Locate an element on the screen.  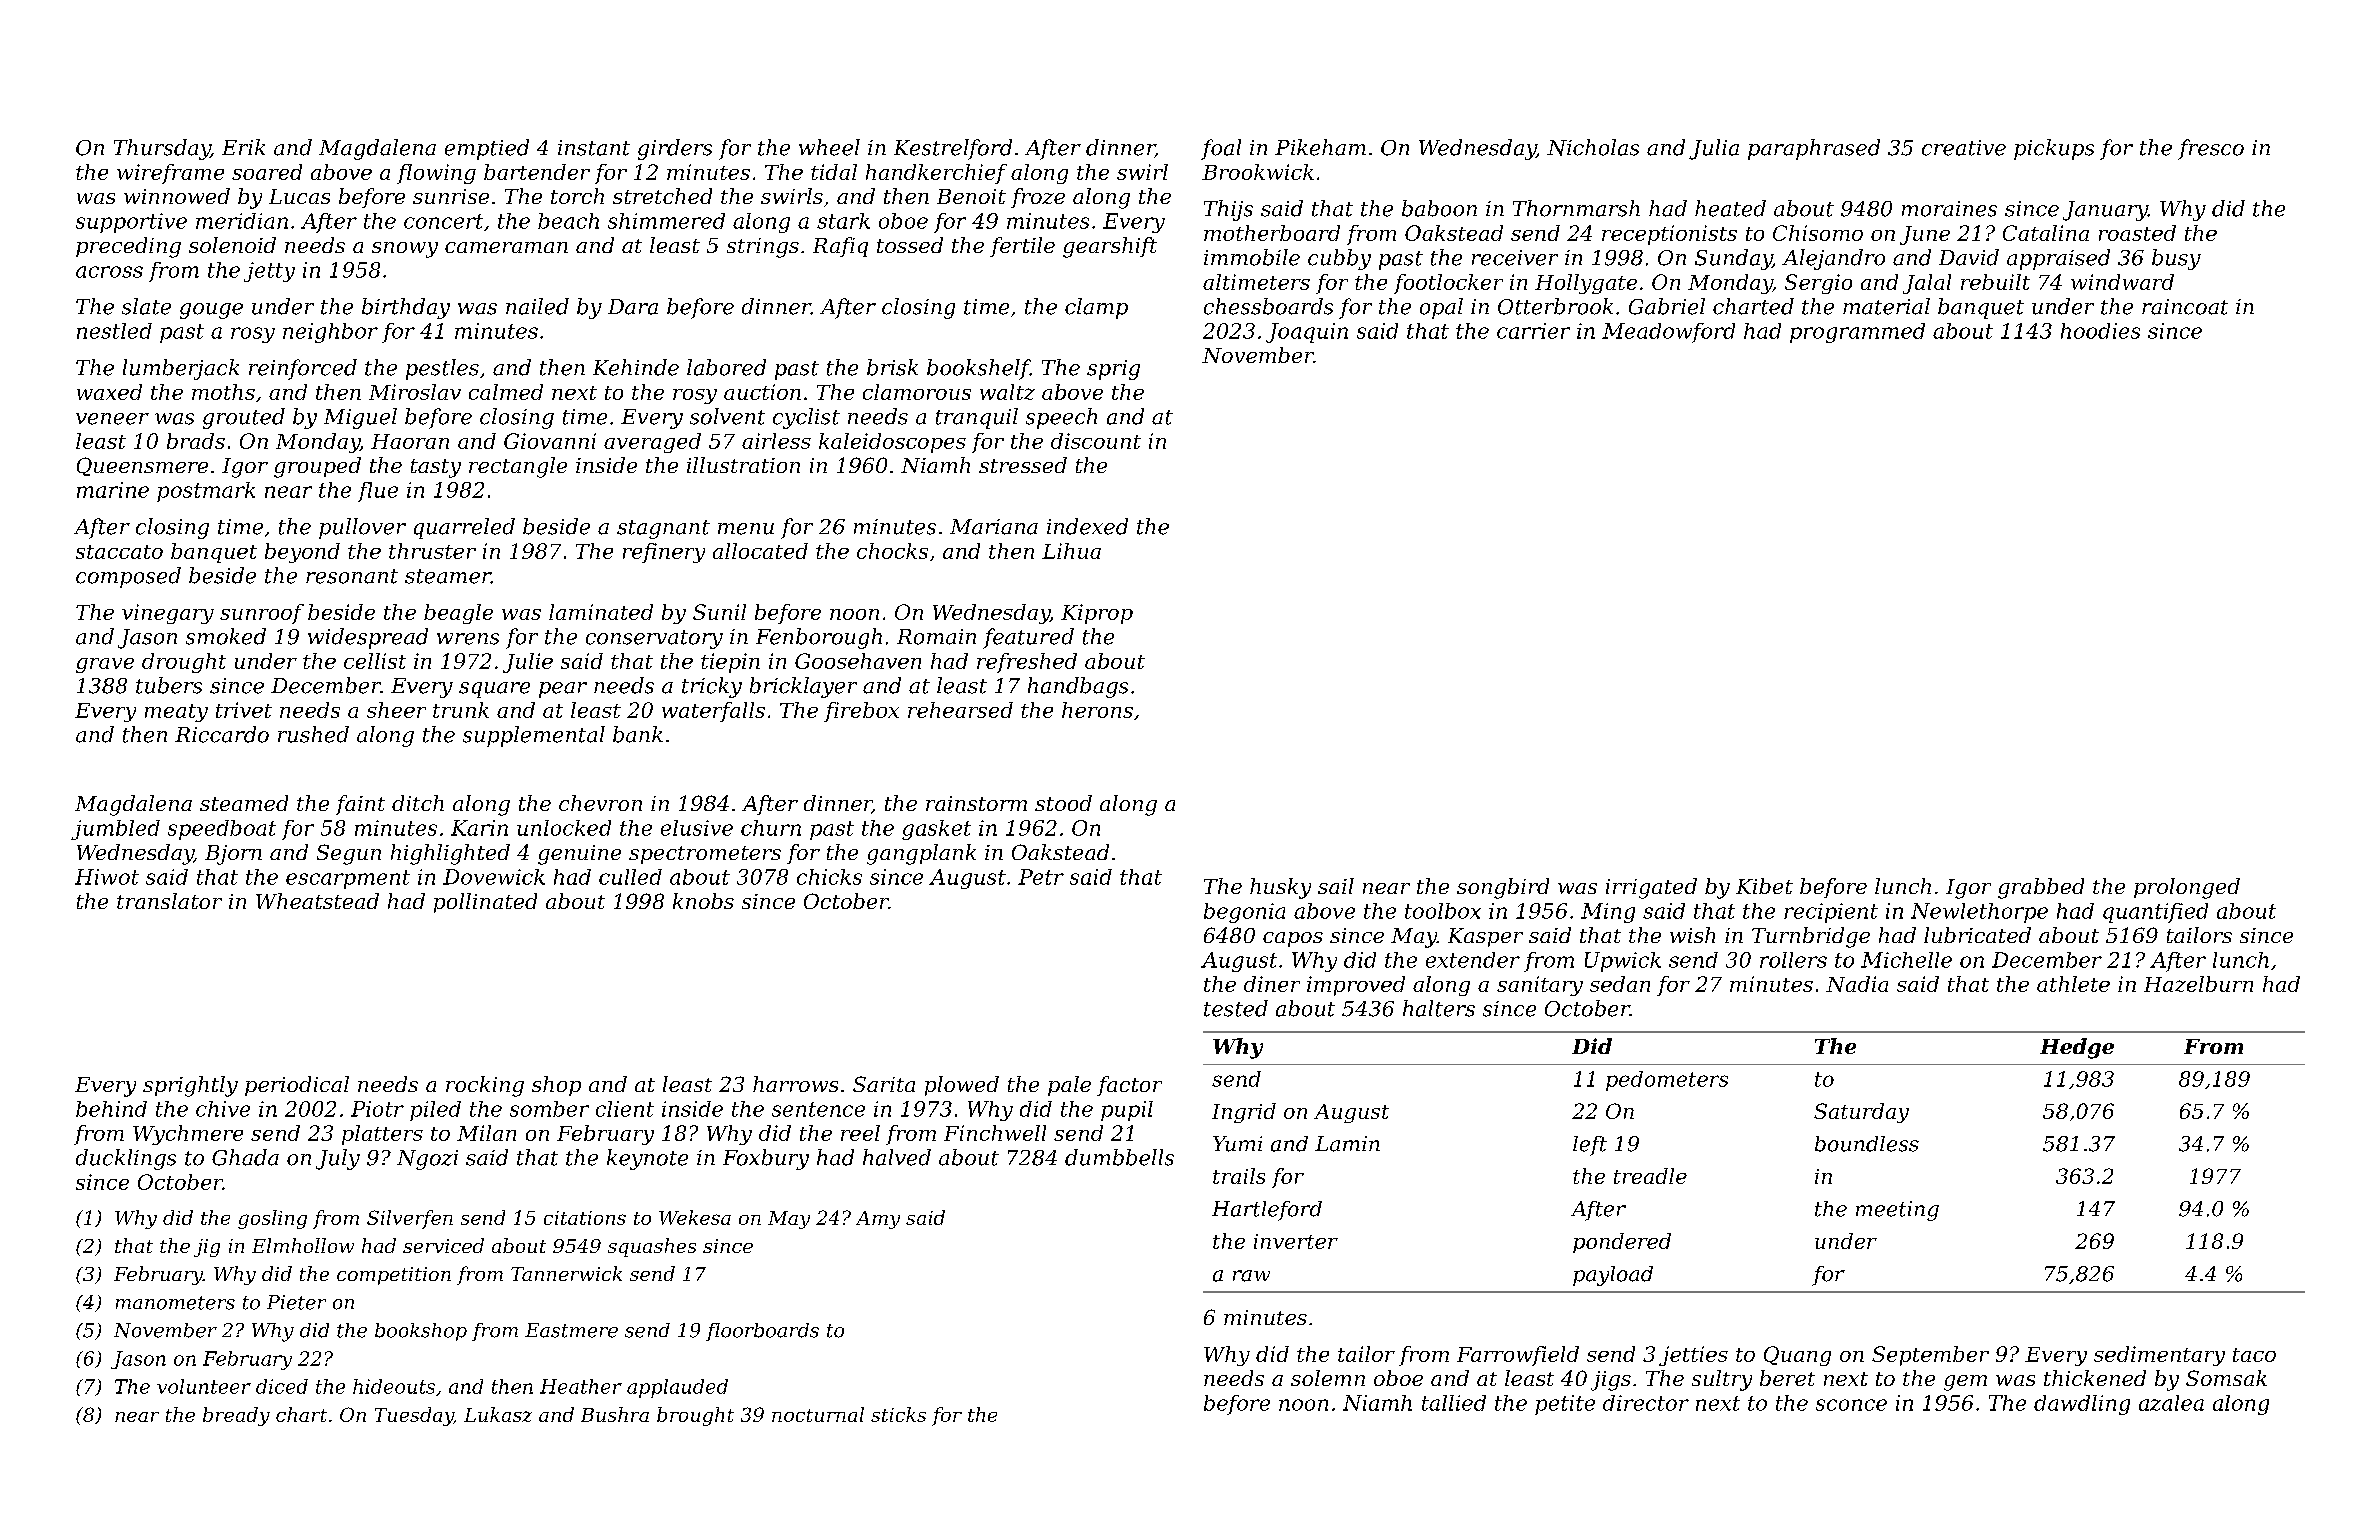
indexed is located at coordinates (1087, 526).
